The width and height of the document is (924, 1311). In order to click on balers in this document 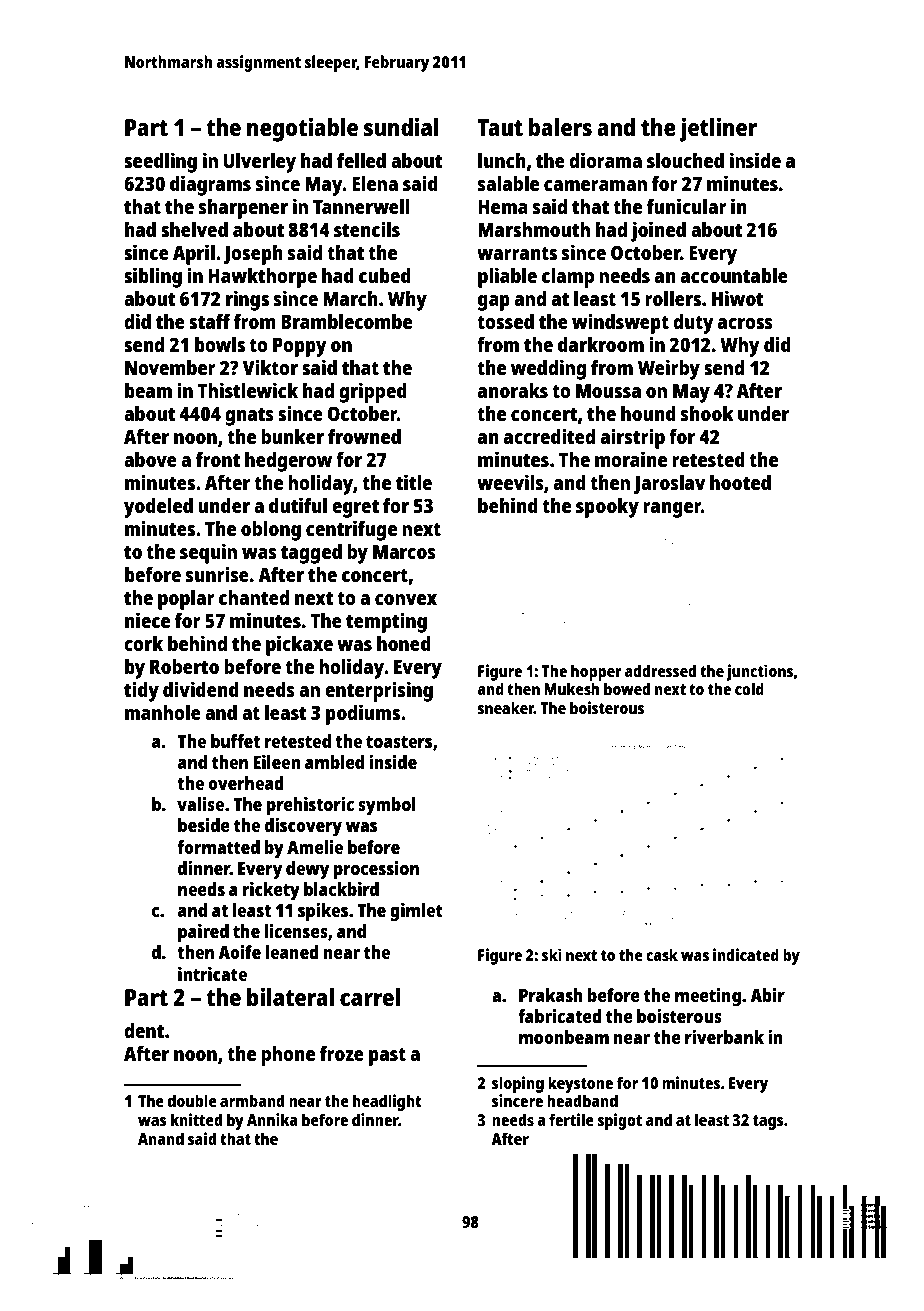, I will do `click(560, 127)`.
